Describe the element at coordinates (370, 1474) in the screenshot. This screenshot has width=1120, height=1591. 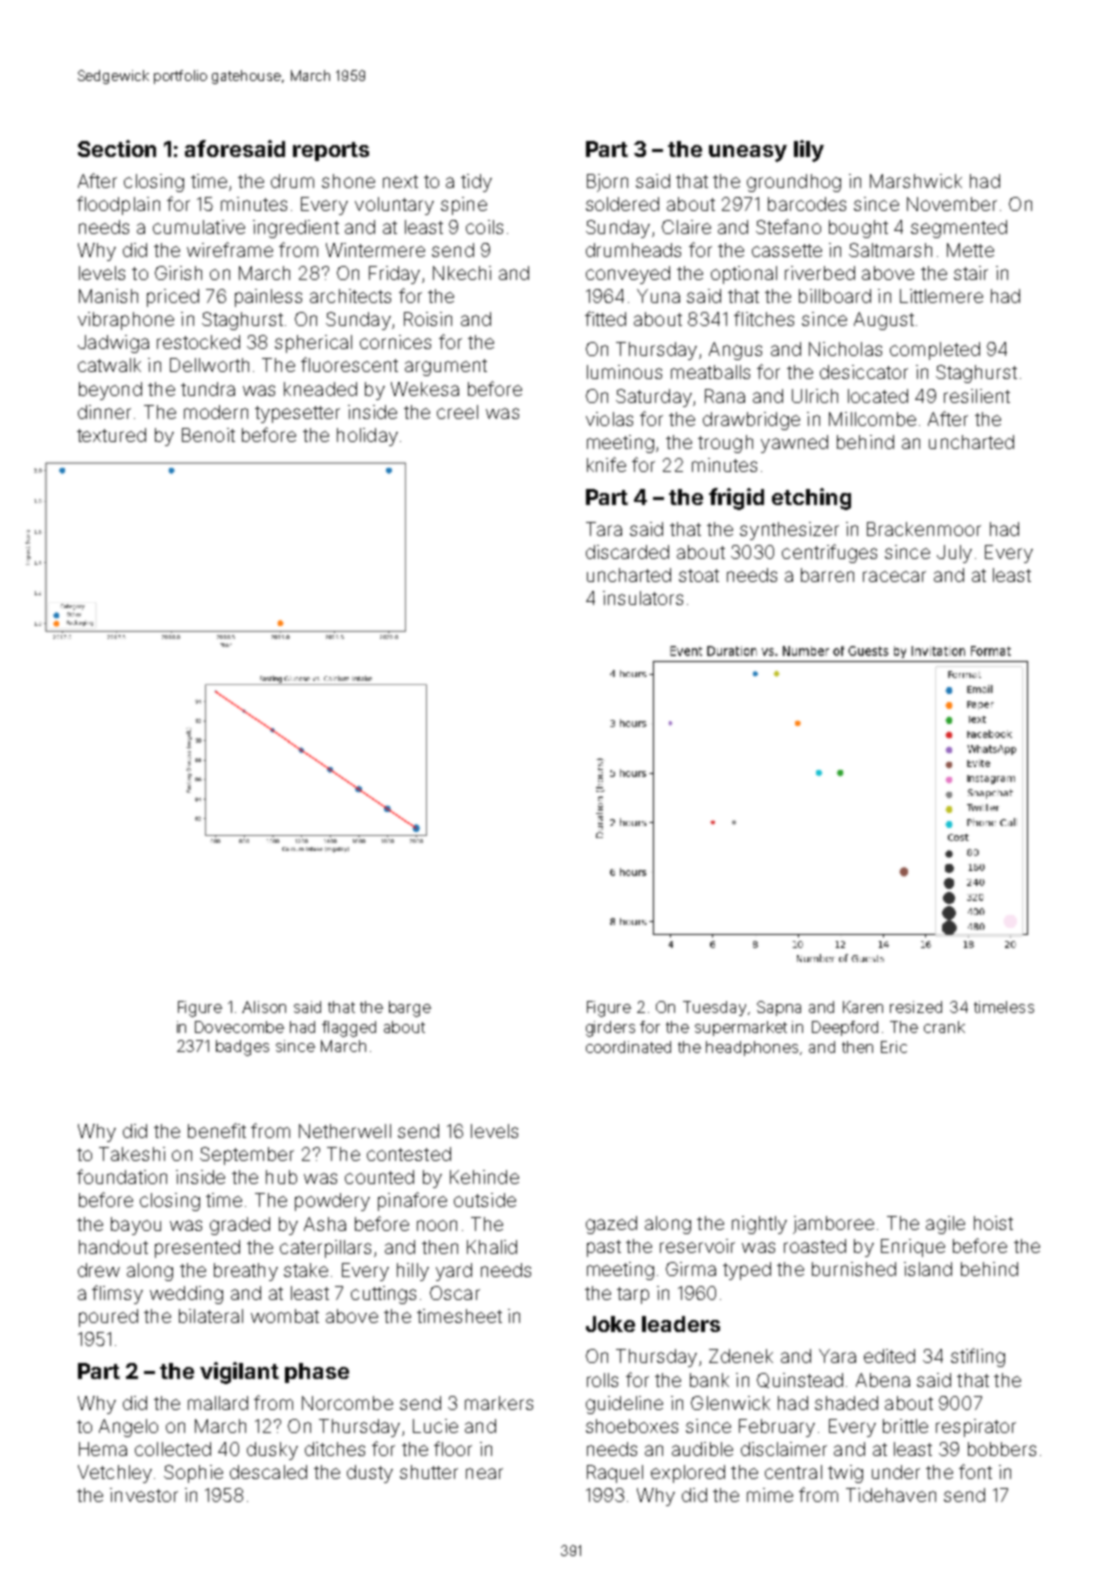
I see `dusty` at that location.
